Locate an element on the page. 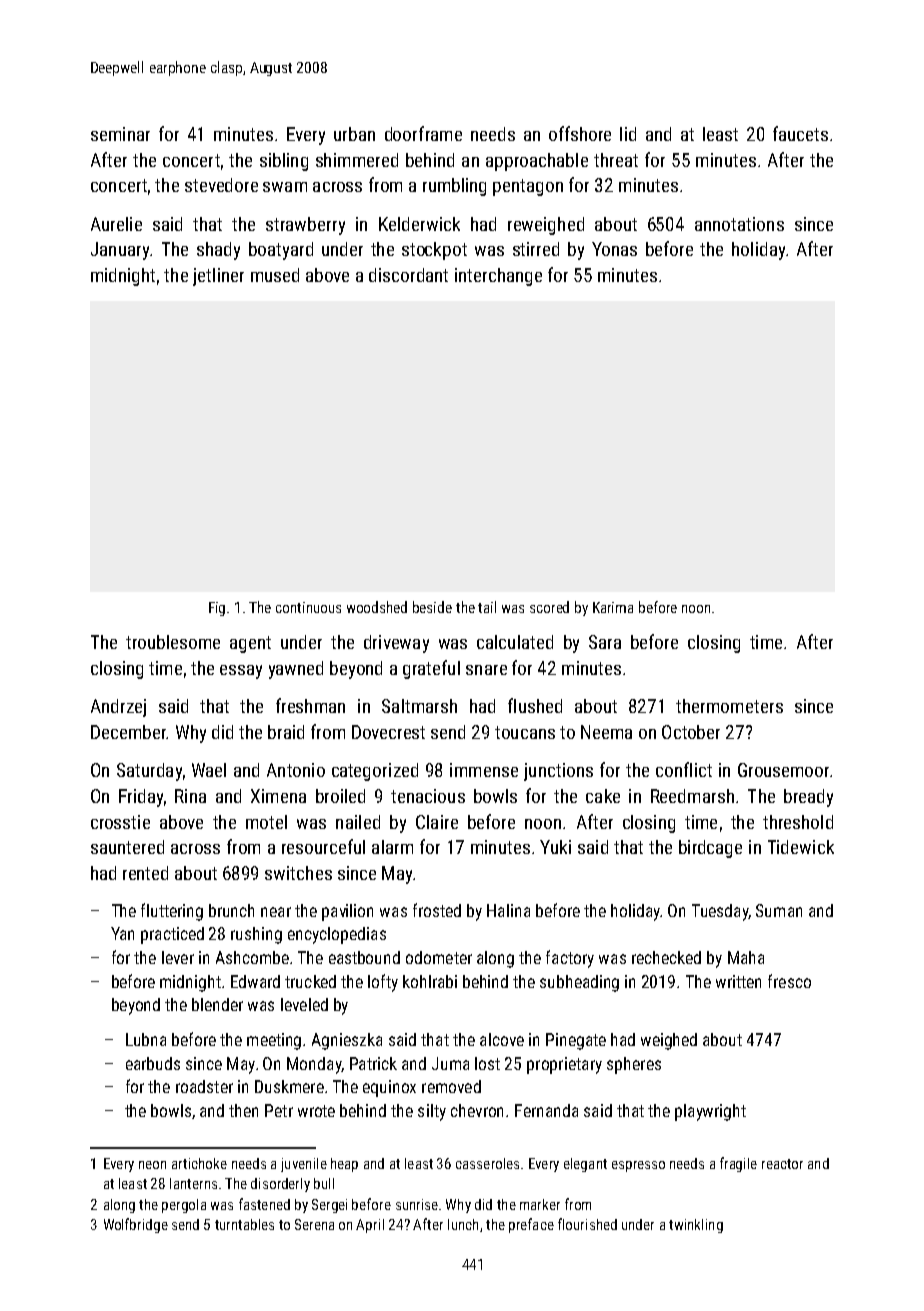  seminar is located at coordinates (120, 134).
